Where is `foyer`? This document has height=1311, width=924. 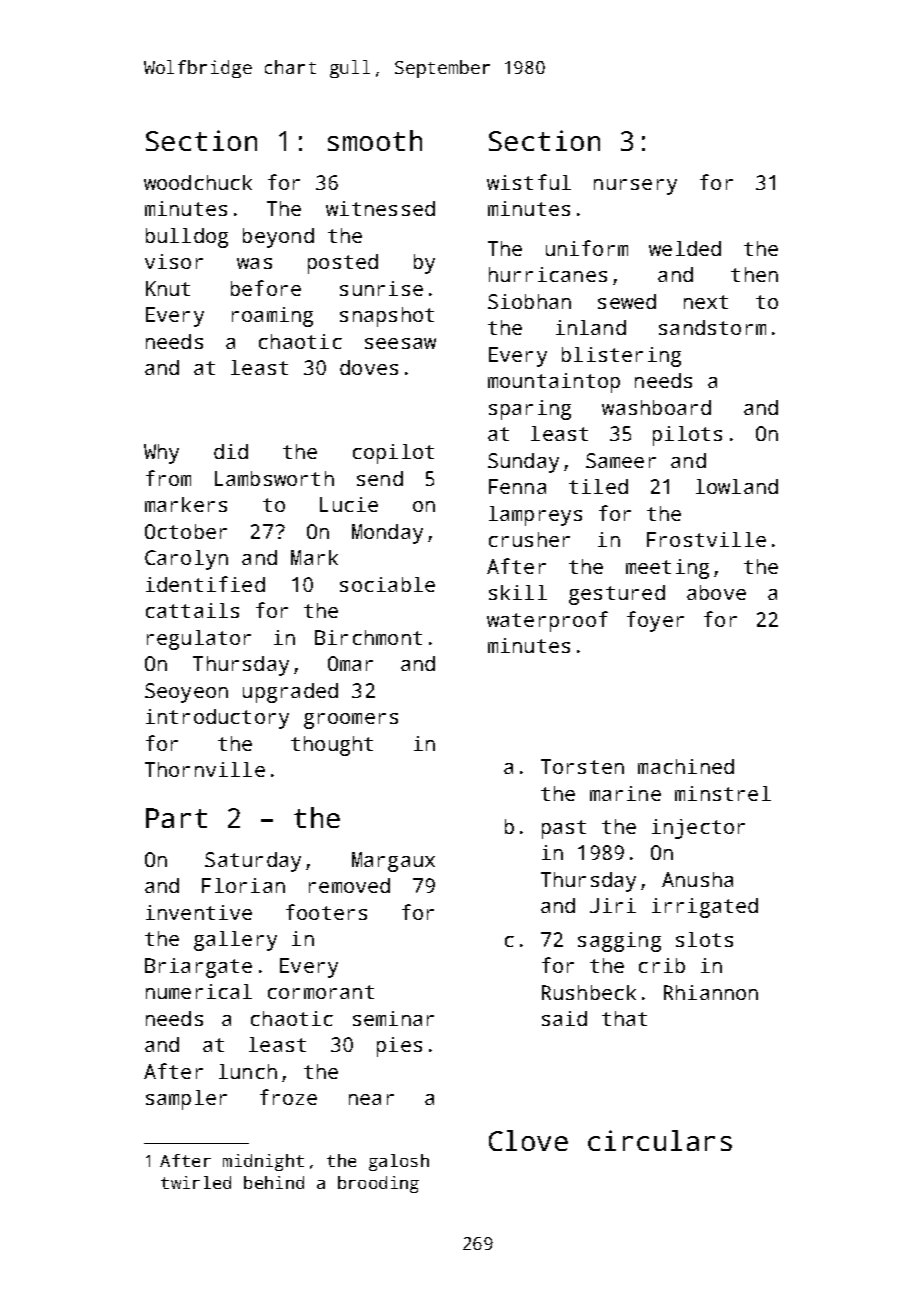
foyer is located at coordinates (655, 621).
